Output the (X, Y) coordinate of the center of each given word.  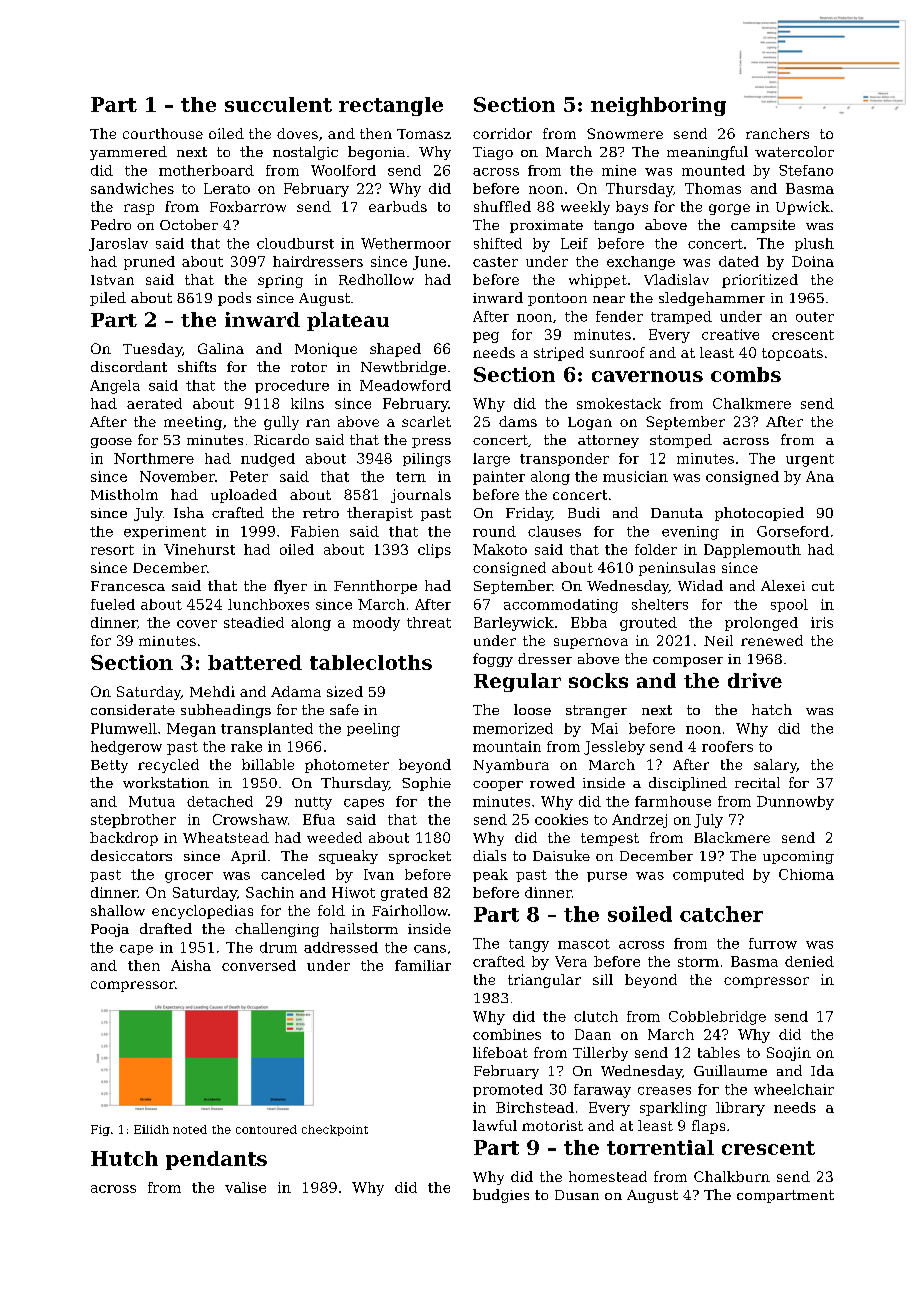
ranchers (777, 133)
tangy (529, 945)
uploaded (244, 496)
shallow (118, 910)
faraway (602, 1091)
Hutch (124, 1158)
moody (376, 624)
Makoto (500, 549)
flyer (290, 587)
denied (809, 961)
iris (822, 622)
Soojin (789, 1054)
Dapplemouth (752, 551)
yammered (128, 153)
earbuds (398, 206)
